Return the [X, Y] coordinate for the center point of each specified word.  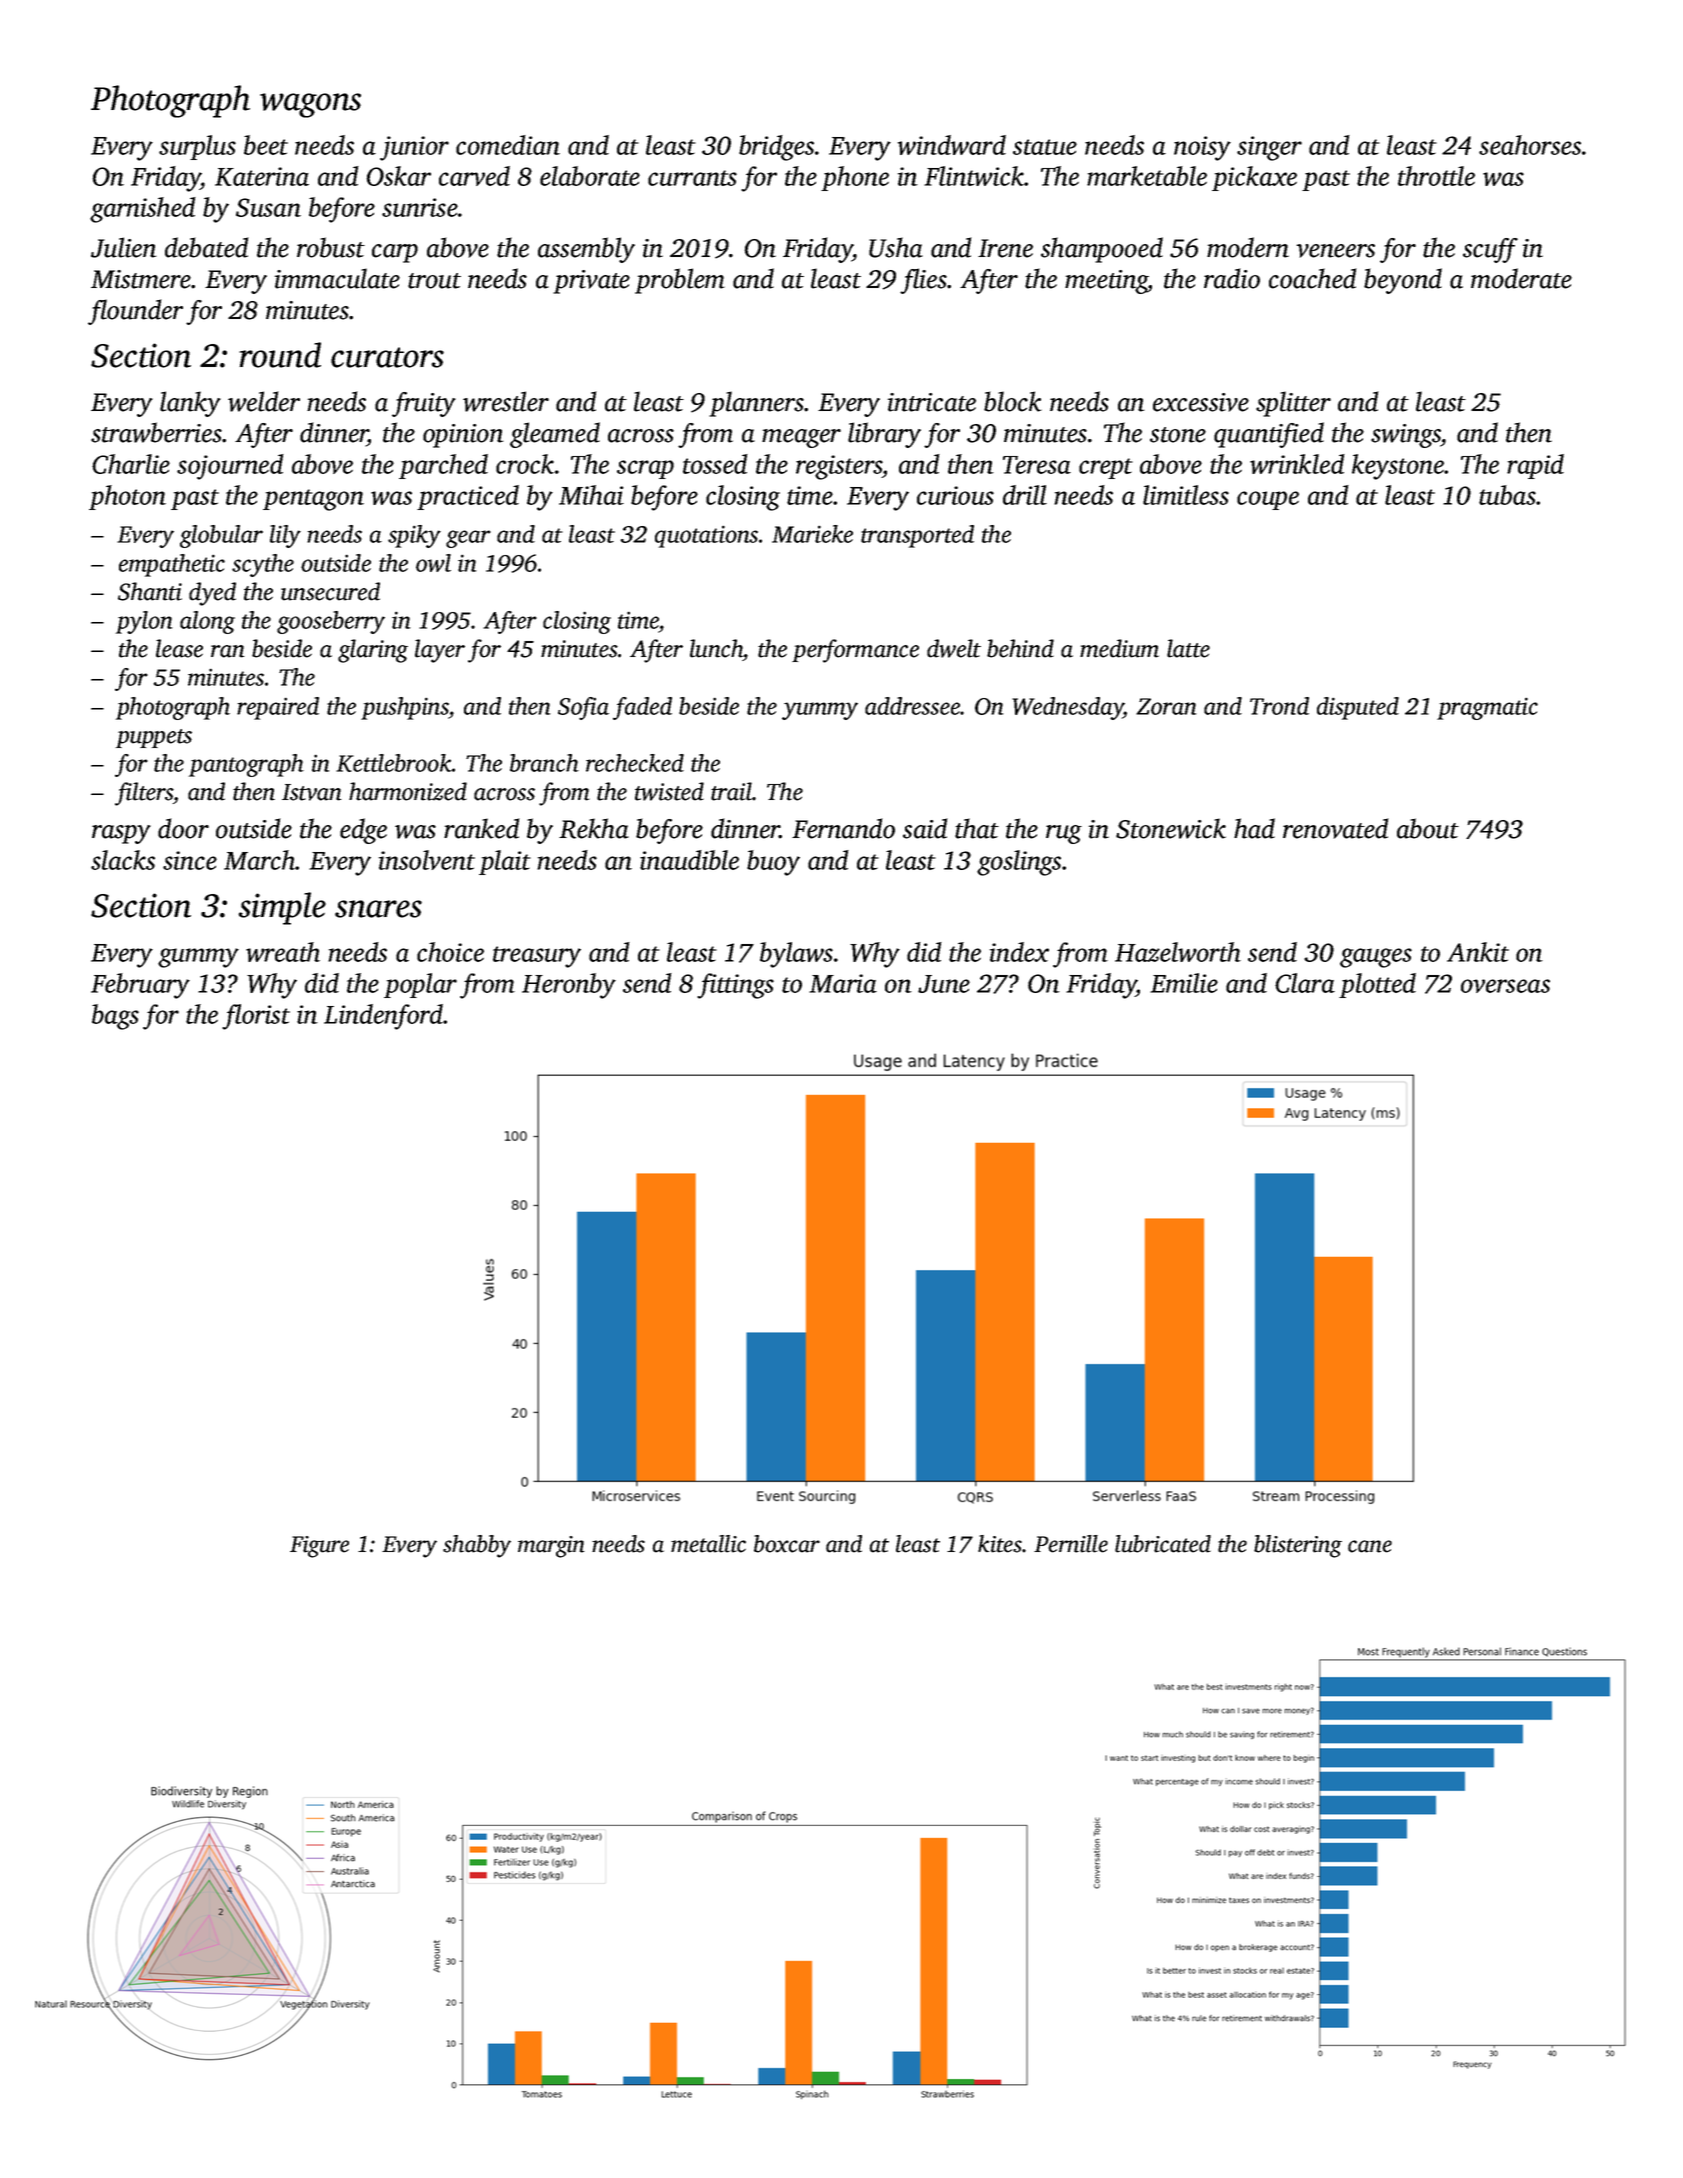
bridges [776, 148]
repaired [278, 708]
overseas [1505, 986]
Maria [843, 983]
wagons [310, 105]
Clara [1305, 983]
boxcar [787, 1544]
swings [1406, 436]
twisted [669, 791]
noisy [1202, 148]
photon [127, 497]
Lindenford [383, 1017]
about [1428, 828]
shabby [477, 1546]
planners [756, 404]
